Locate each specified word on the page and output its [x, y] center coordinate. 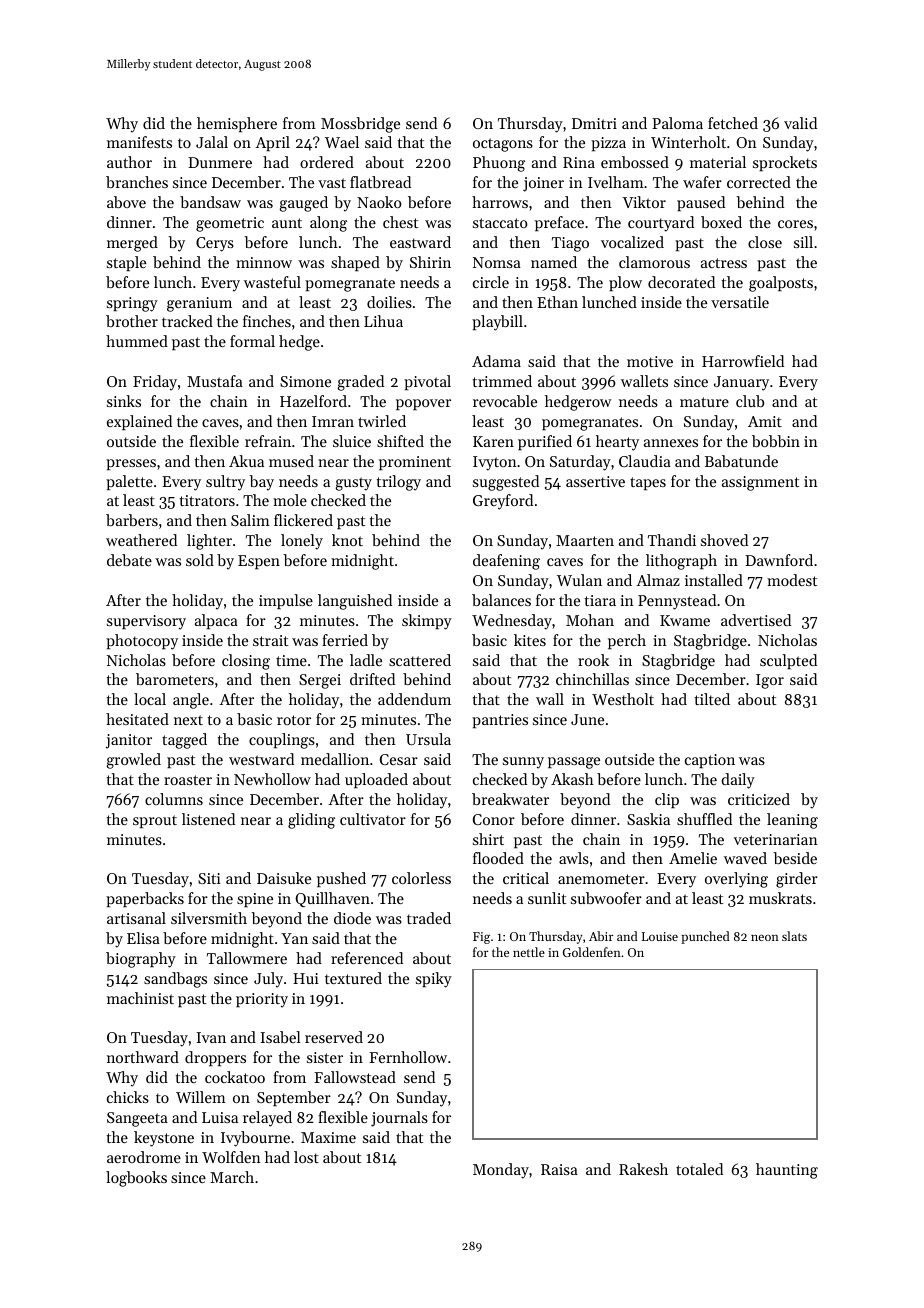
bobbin [776, 441]
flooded [498, 858]
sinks [124, 401]
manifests [139, 142]
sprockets [785, 163]
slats [794, 936]
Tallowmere [247, 958]
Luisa [220, 1117]
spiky [434, 980]
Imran [333, 421]
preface [559, 223]
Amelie [693, 858]
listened [208, 819]
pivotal [427, 382]
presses [131, 464]
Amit [765, 421]
